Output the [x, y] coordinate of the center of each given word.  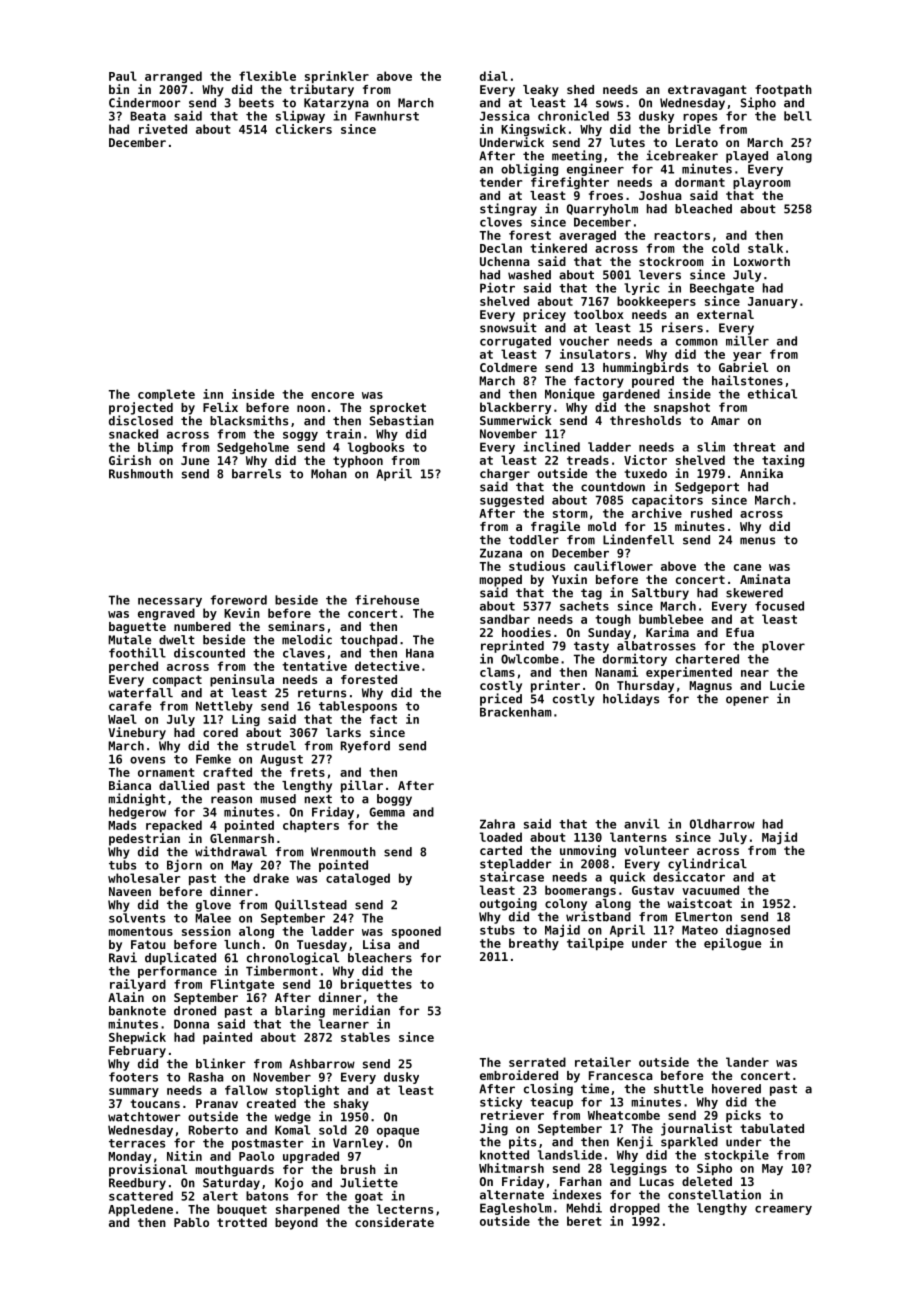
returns [322, 693]
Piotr [497, 287]
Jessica [505, 115]
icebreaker [682, 155]
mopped [500, 581]
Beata [148, 116]
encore [332, 395]
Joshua [660, 195]
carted [501, 850]
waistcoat [699, 903]
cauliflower [613, 566]
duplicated [180, 958]
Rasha [206, 1077]
